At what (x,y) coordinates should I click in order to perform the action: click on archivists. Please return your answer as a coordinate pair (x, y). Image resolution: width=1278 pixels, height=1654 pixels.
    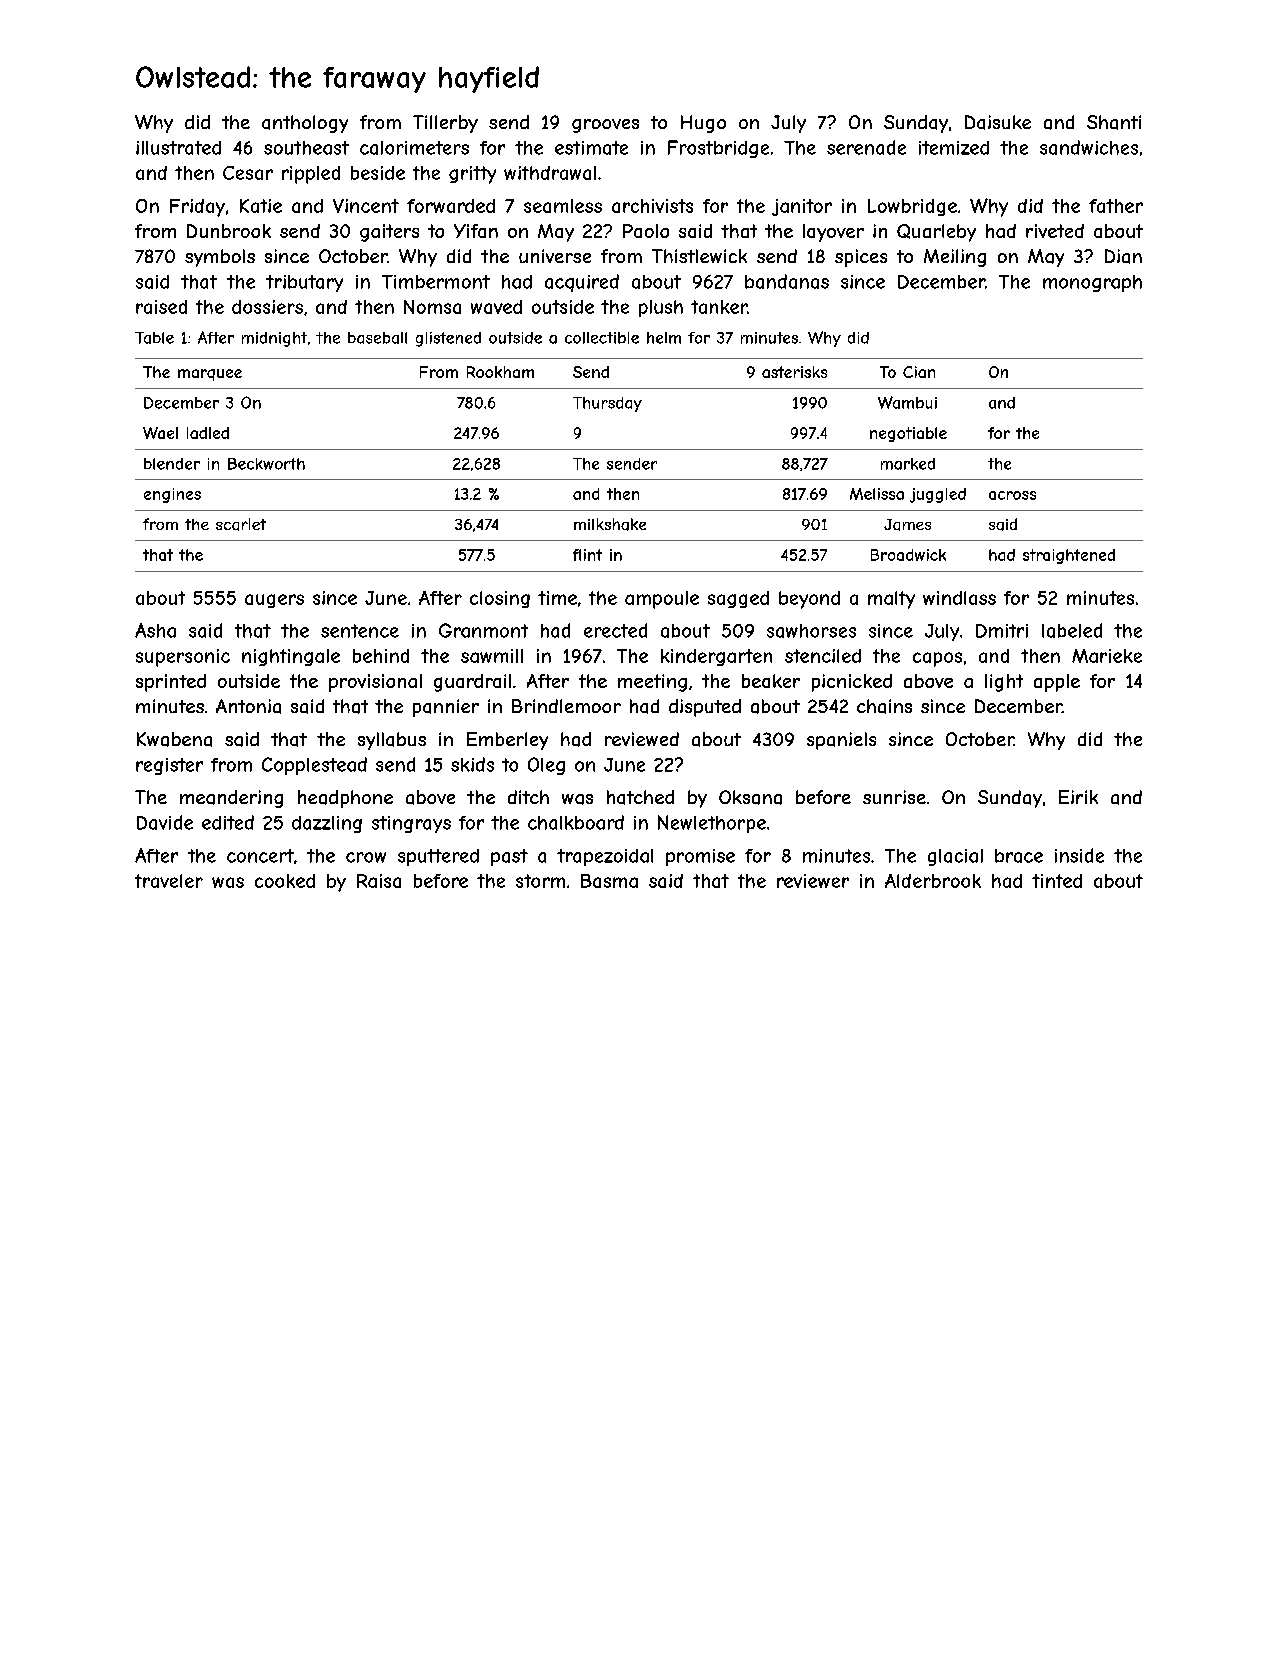
    Looking at the image, I should click on (652, 206).
